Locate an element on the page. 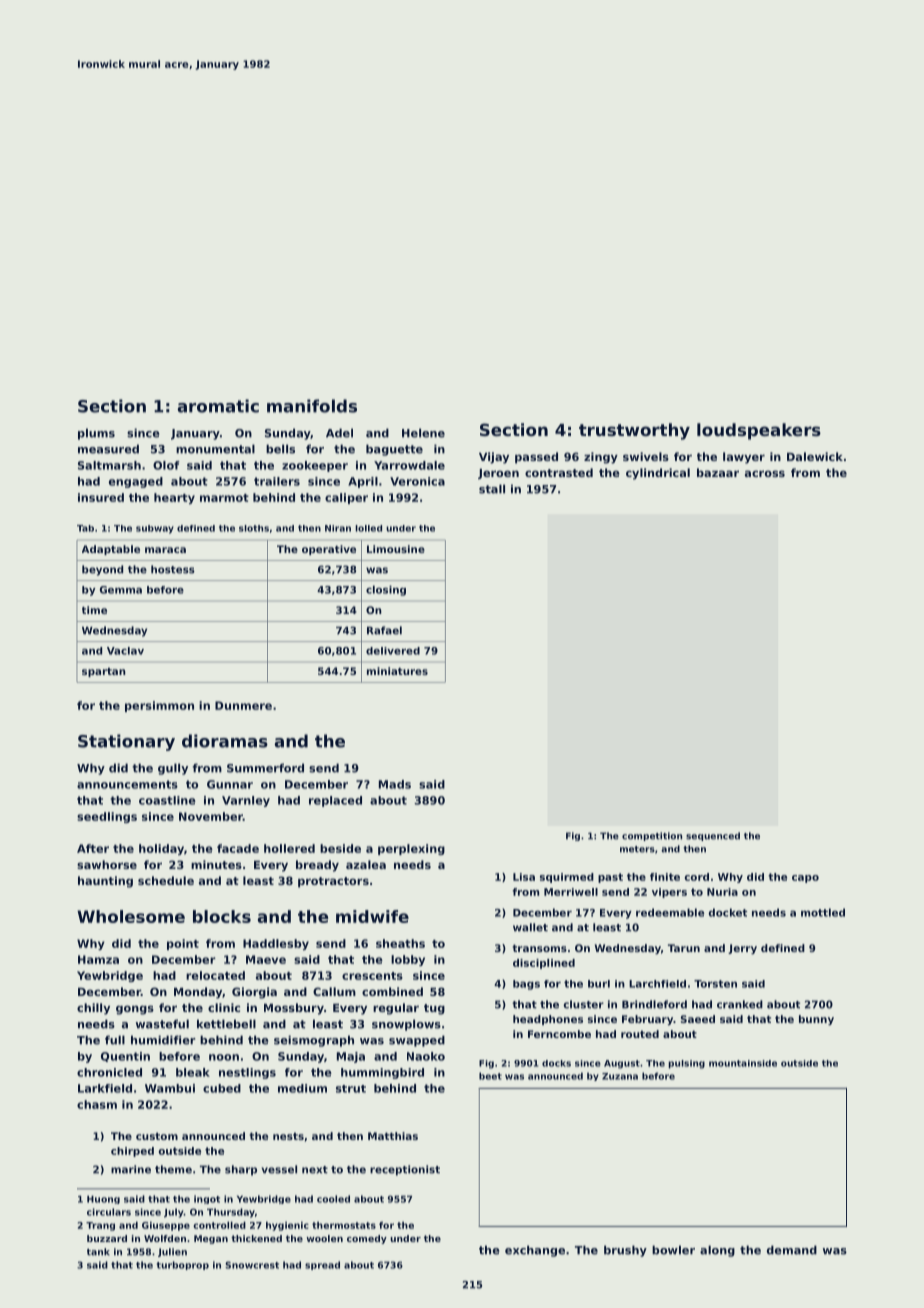 This document has width=924, height=1308. Varnley is located at coordinates (246, 801).
